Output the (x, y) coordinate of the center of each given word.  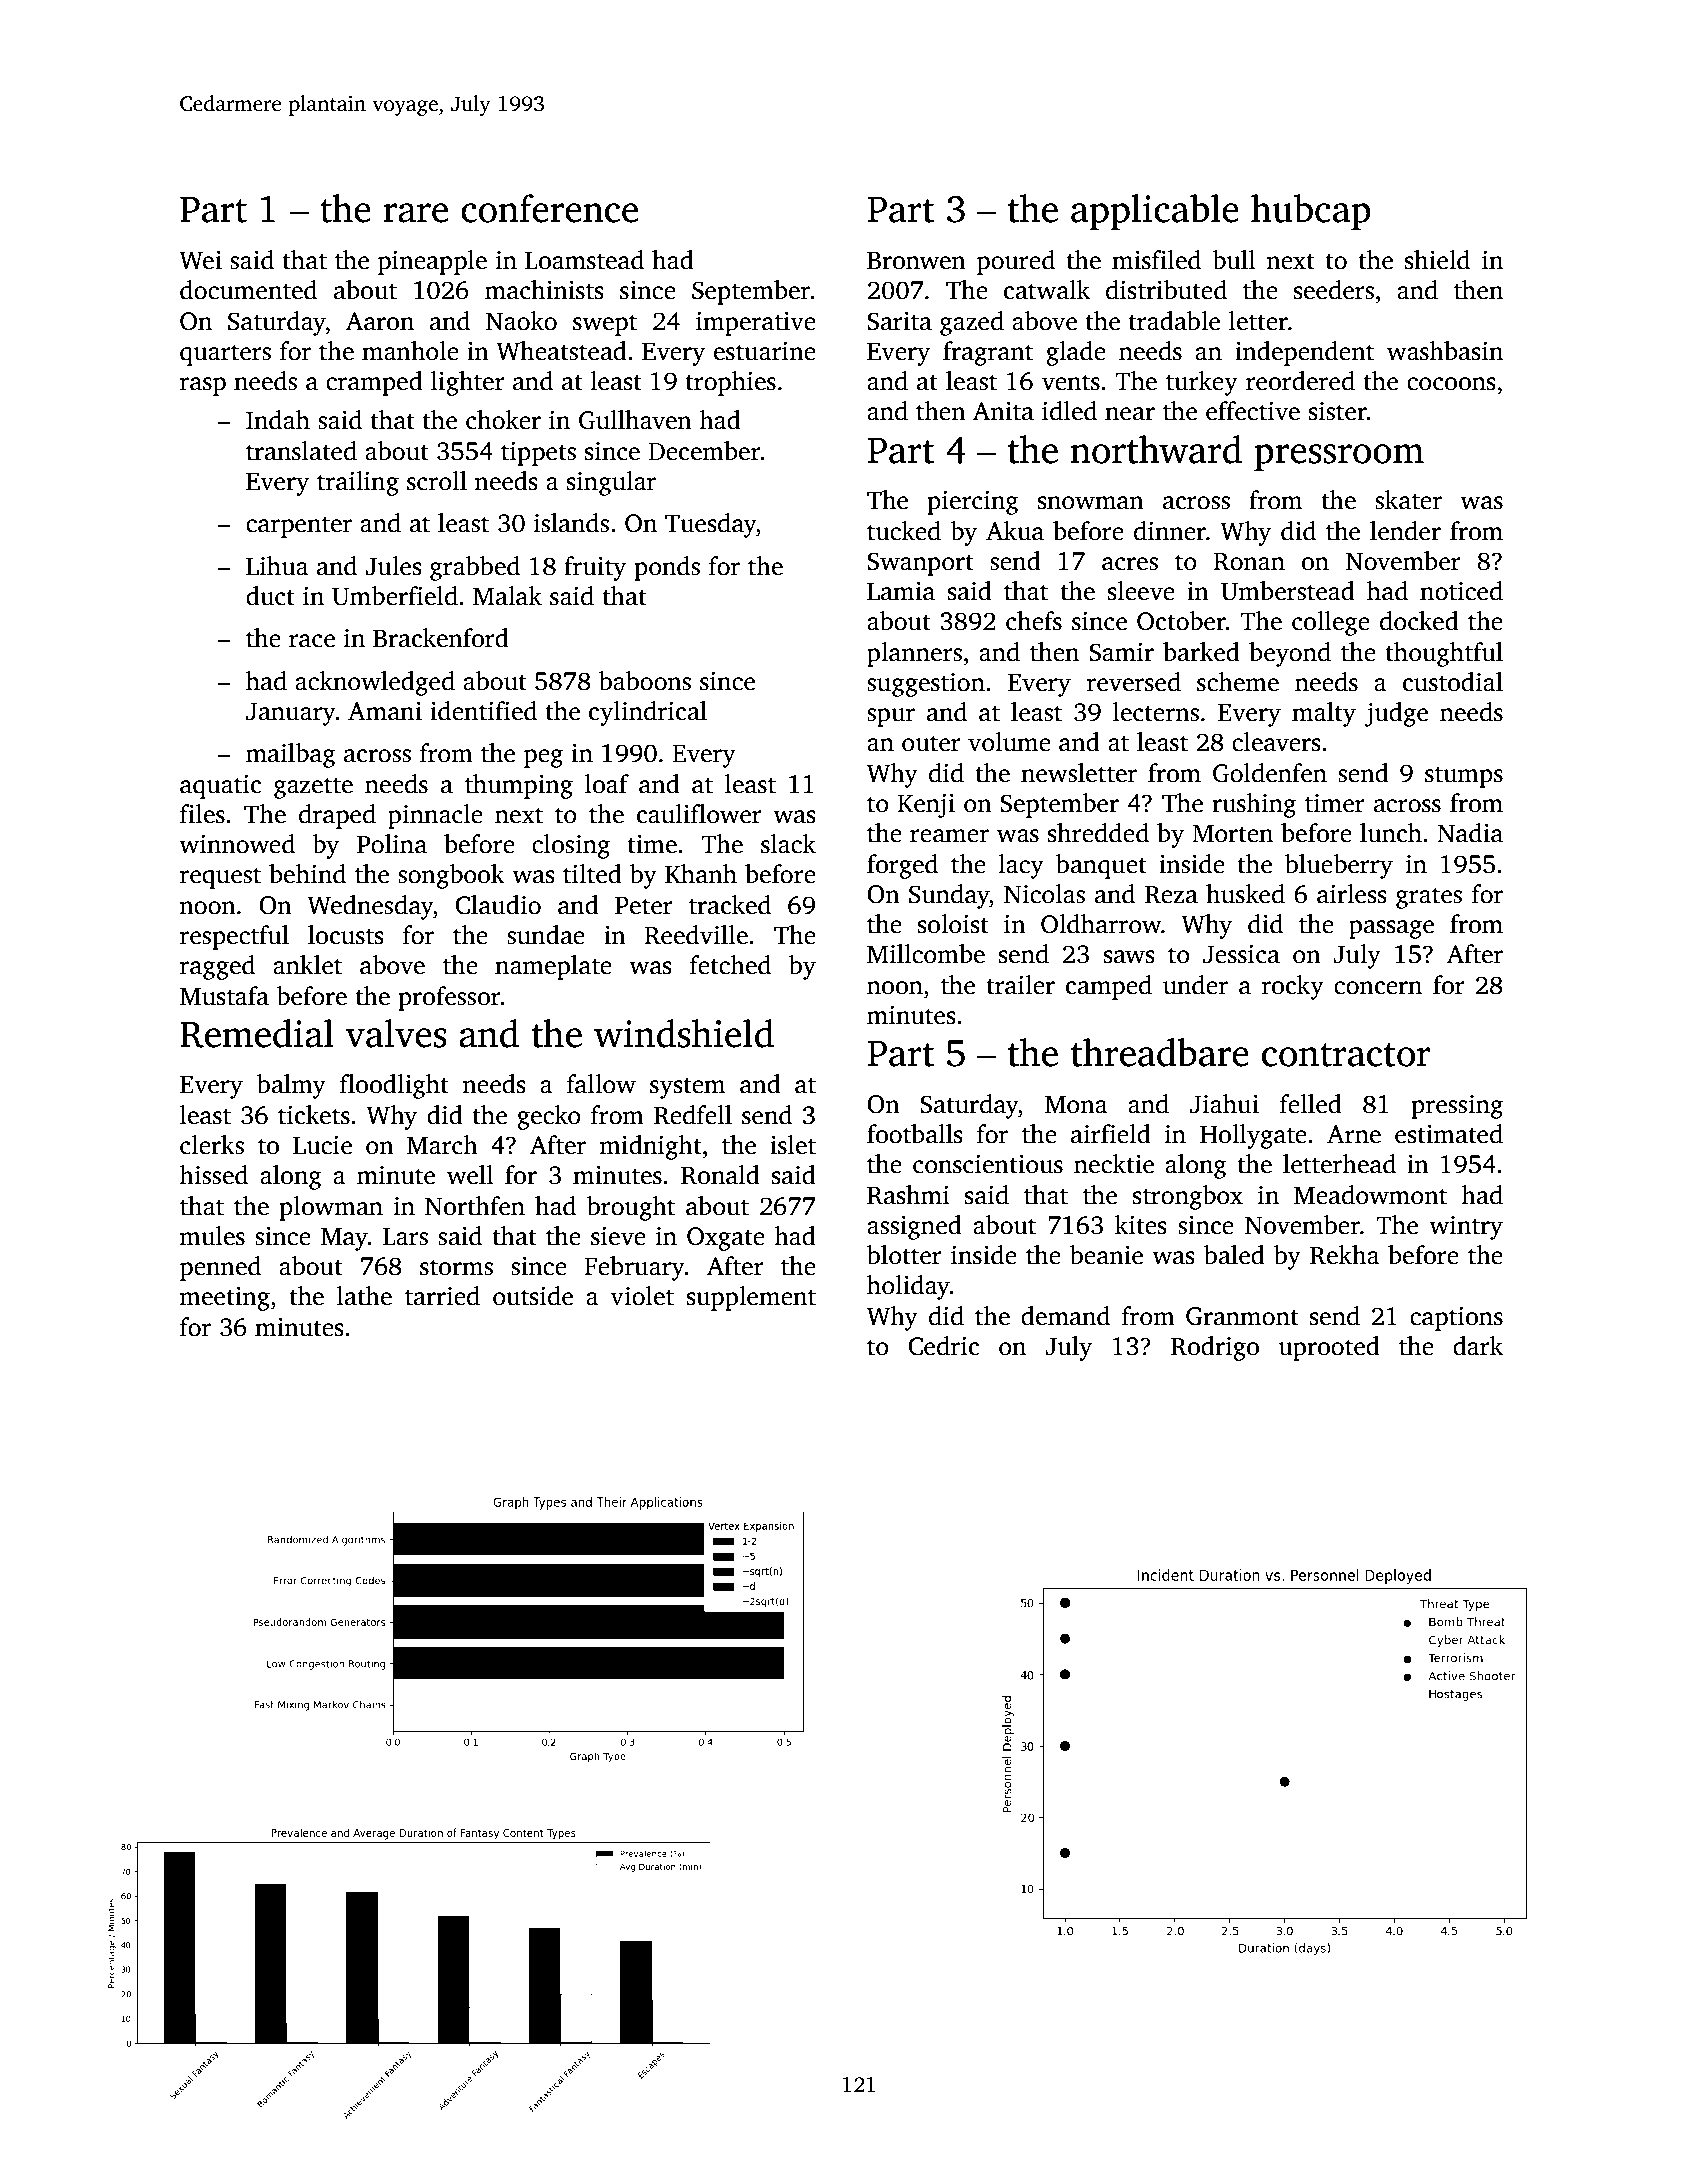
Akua (1015, 531)
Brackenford (441, 638)
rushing (1254, 805)
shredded (1098, 833)
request (220, 878)
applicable (1155, 212)
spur (891, 717)
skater (1408, 500)
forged (902, 866)
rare (415, 213)
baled (1234, 1255)
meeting (225, 1299)
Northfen (475, 1206)
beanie (1106, 1255)
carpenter (299, 527)
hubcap (1311, 212)
